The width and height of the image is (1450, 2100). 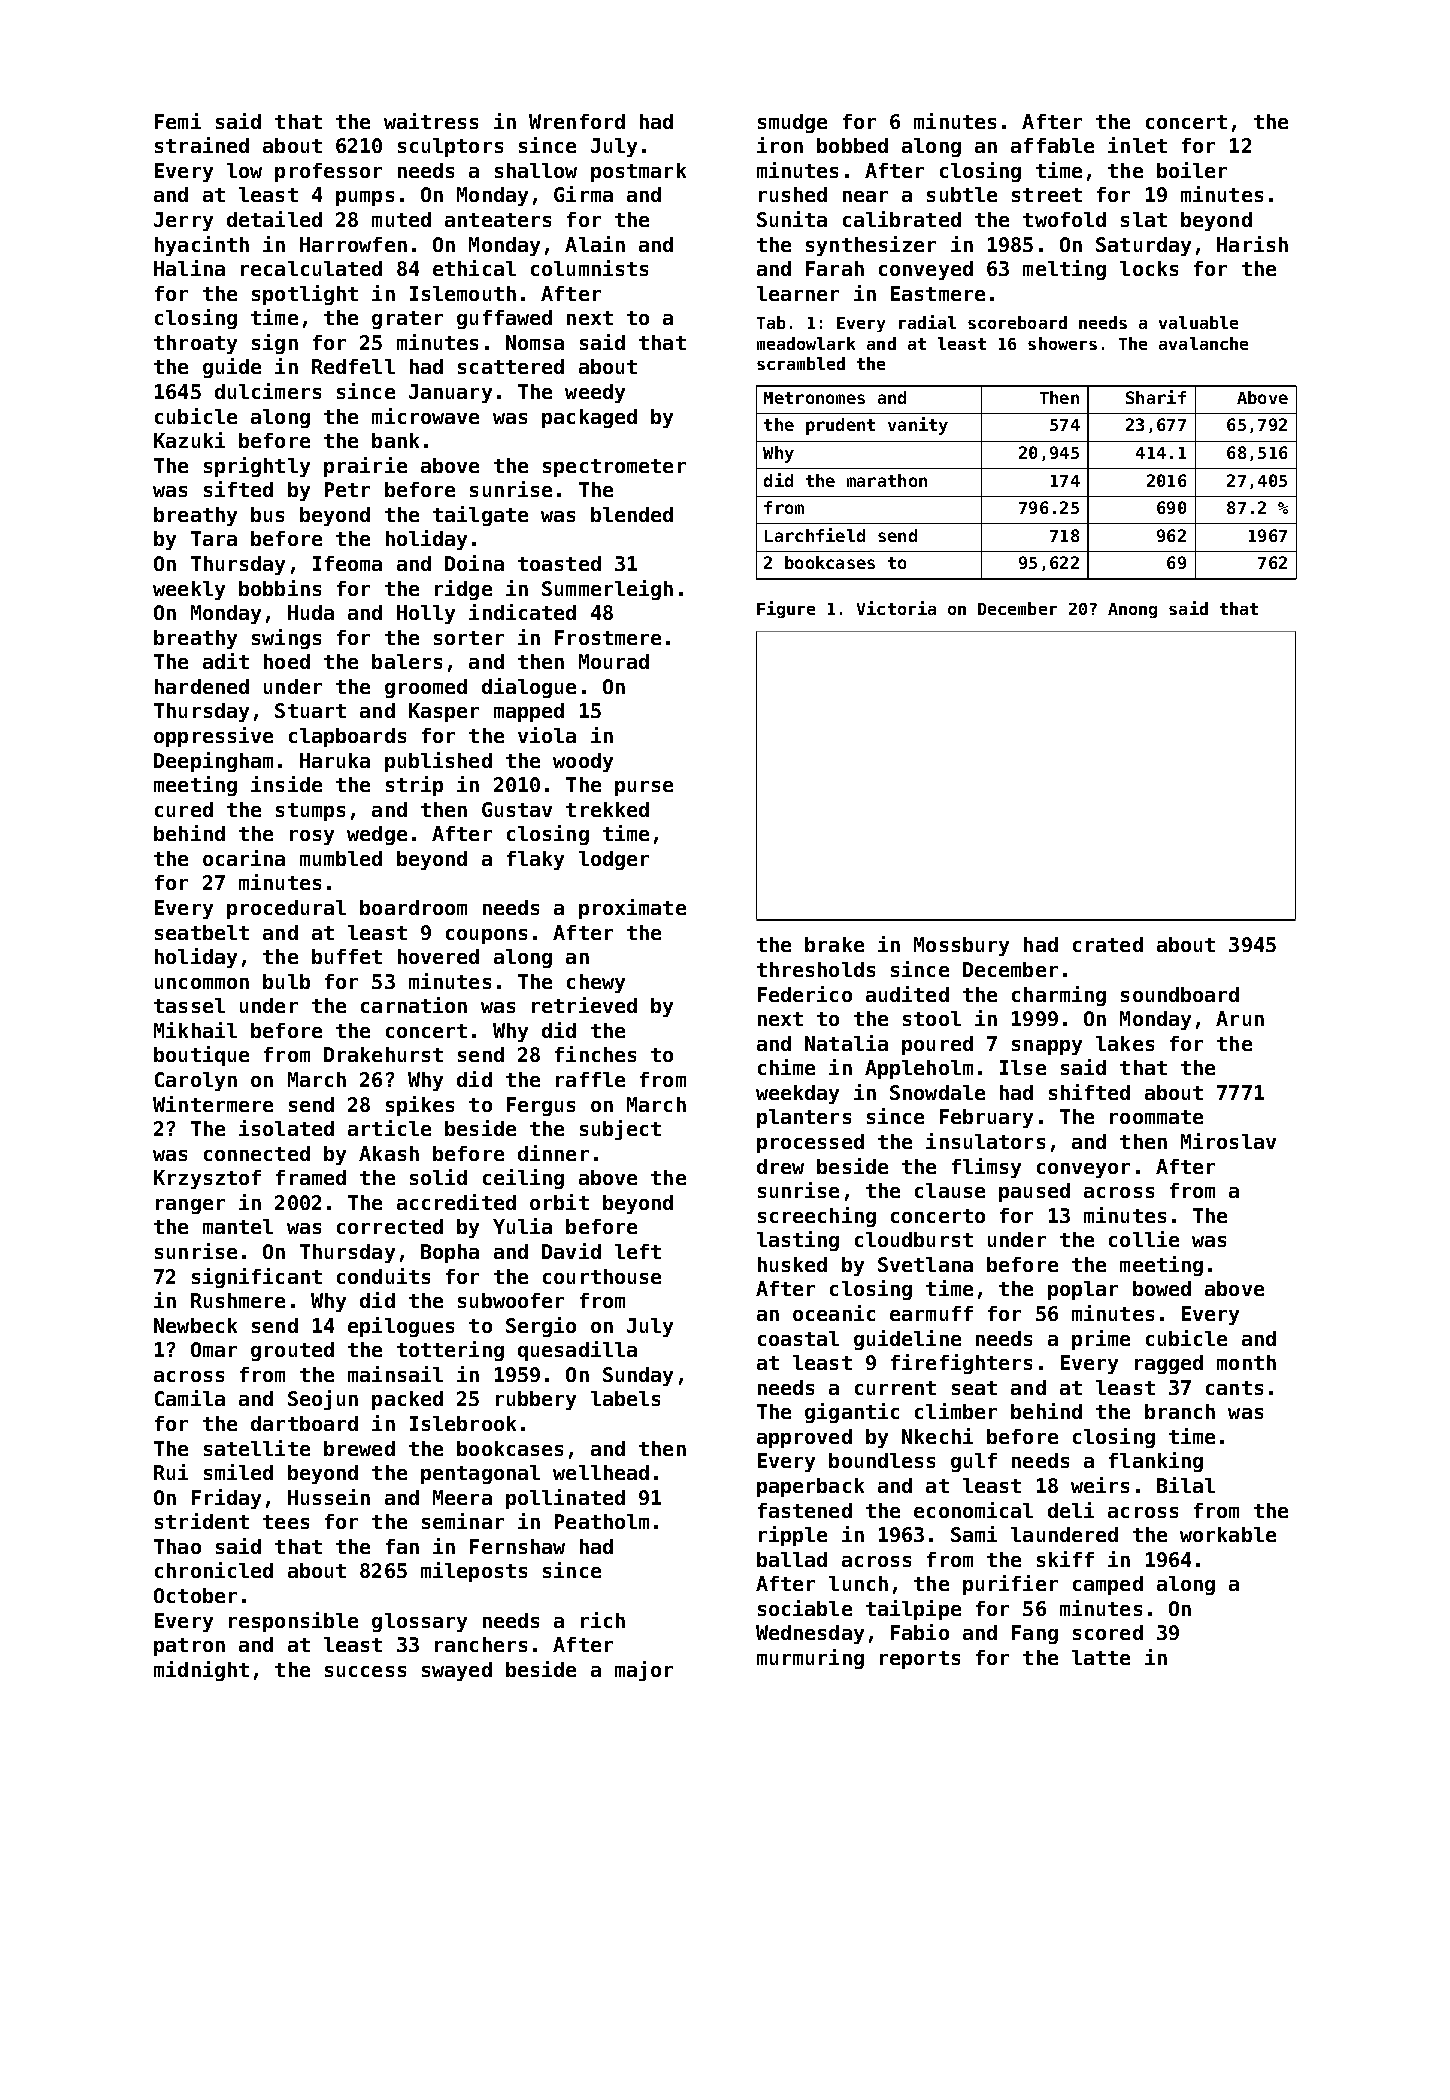 What do you see at coordinates (798, 1338) in the image?
I see `coastal` at bounding box center [798, 1338].
